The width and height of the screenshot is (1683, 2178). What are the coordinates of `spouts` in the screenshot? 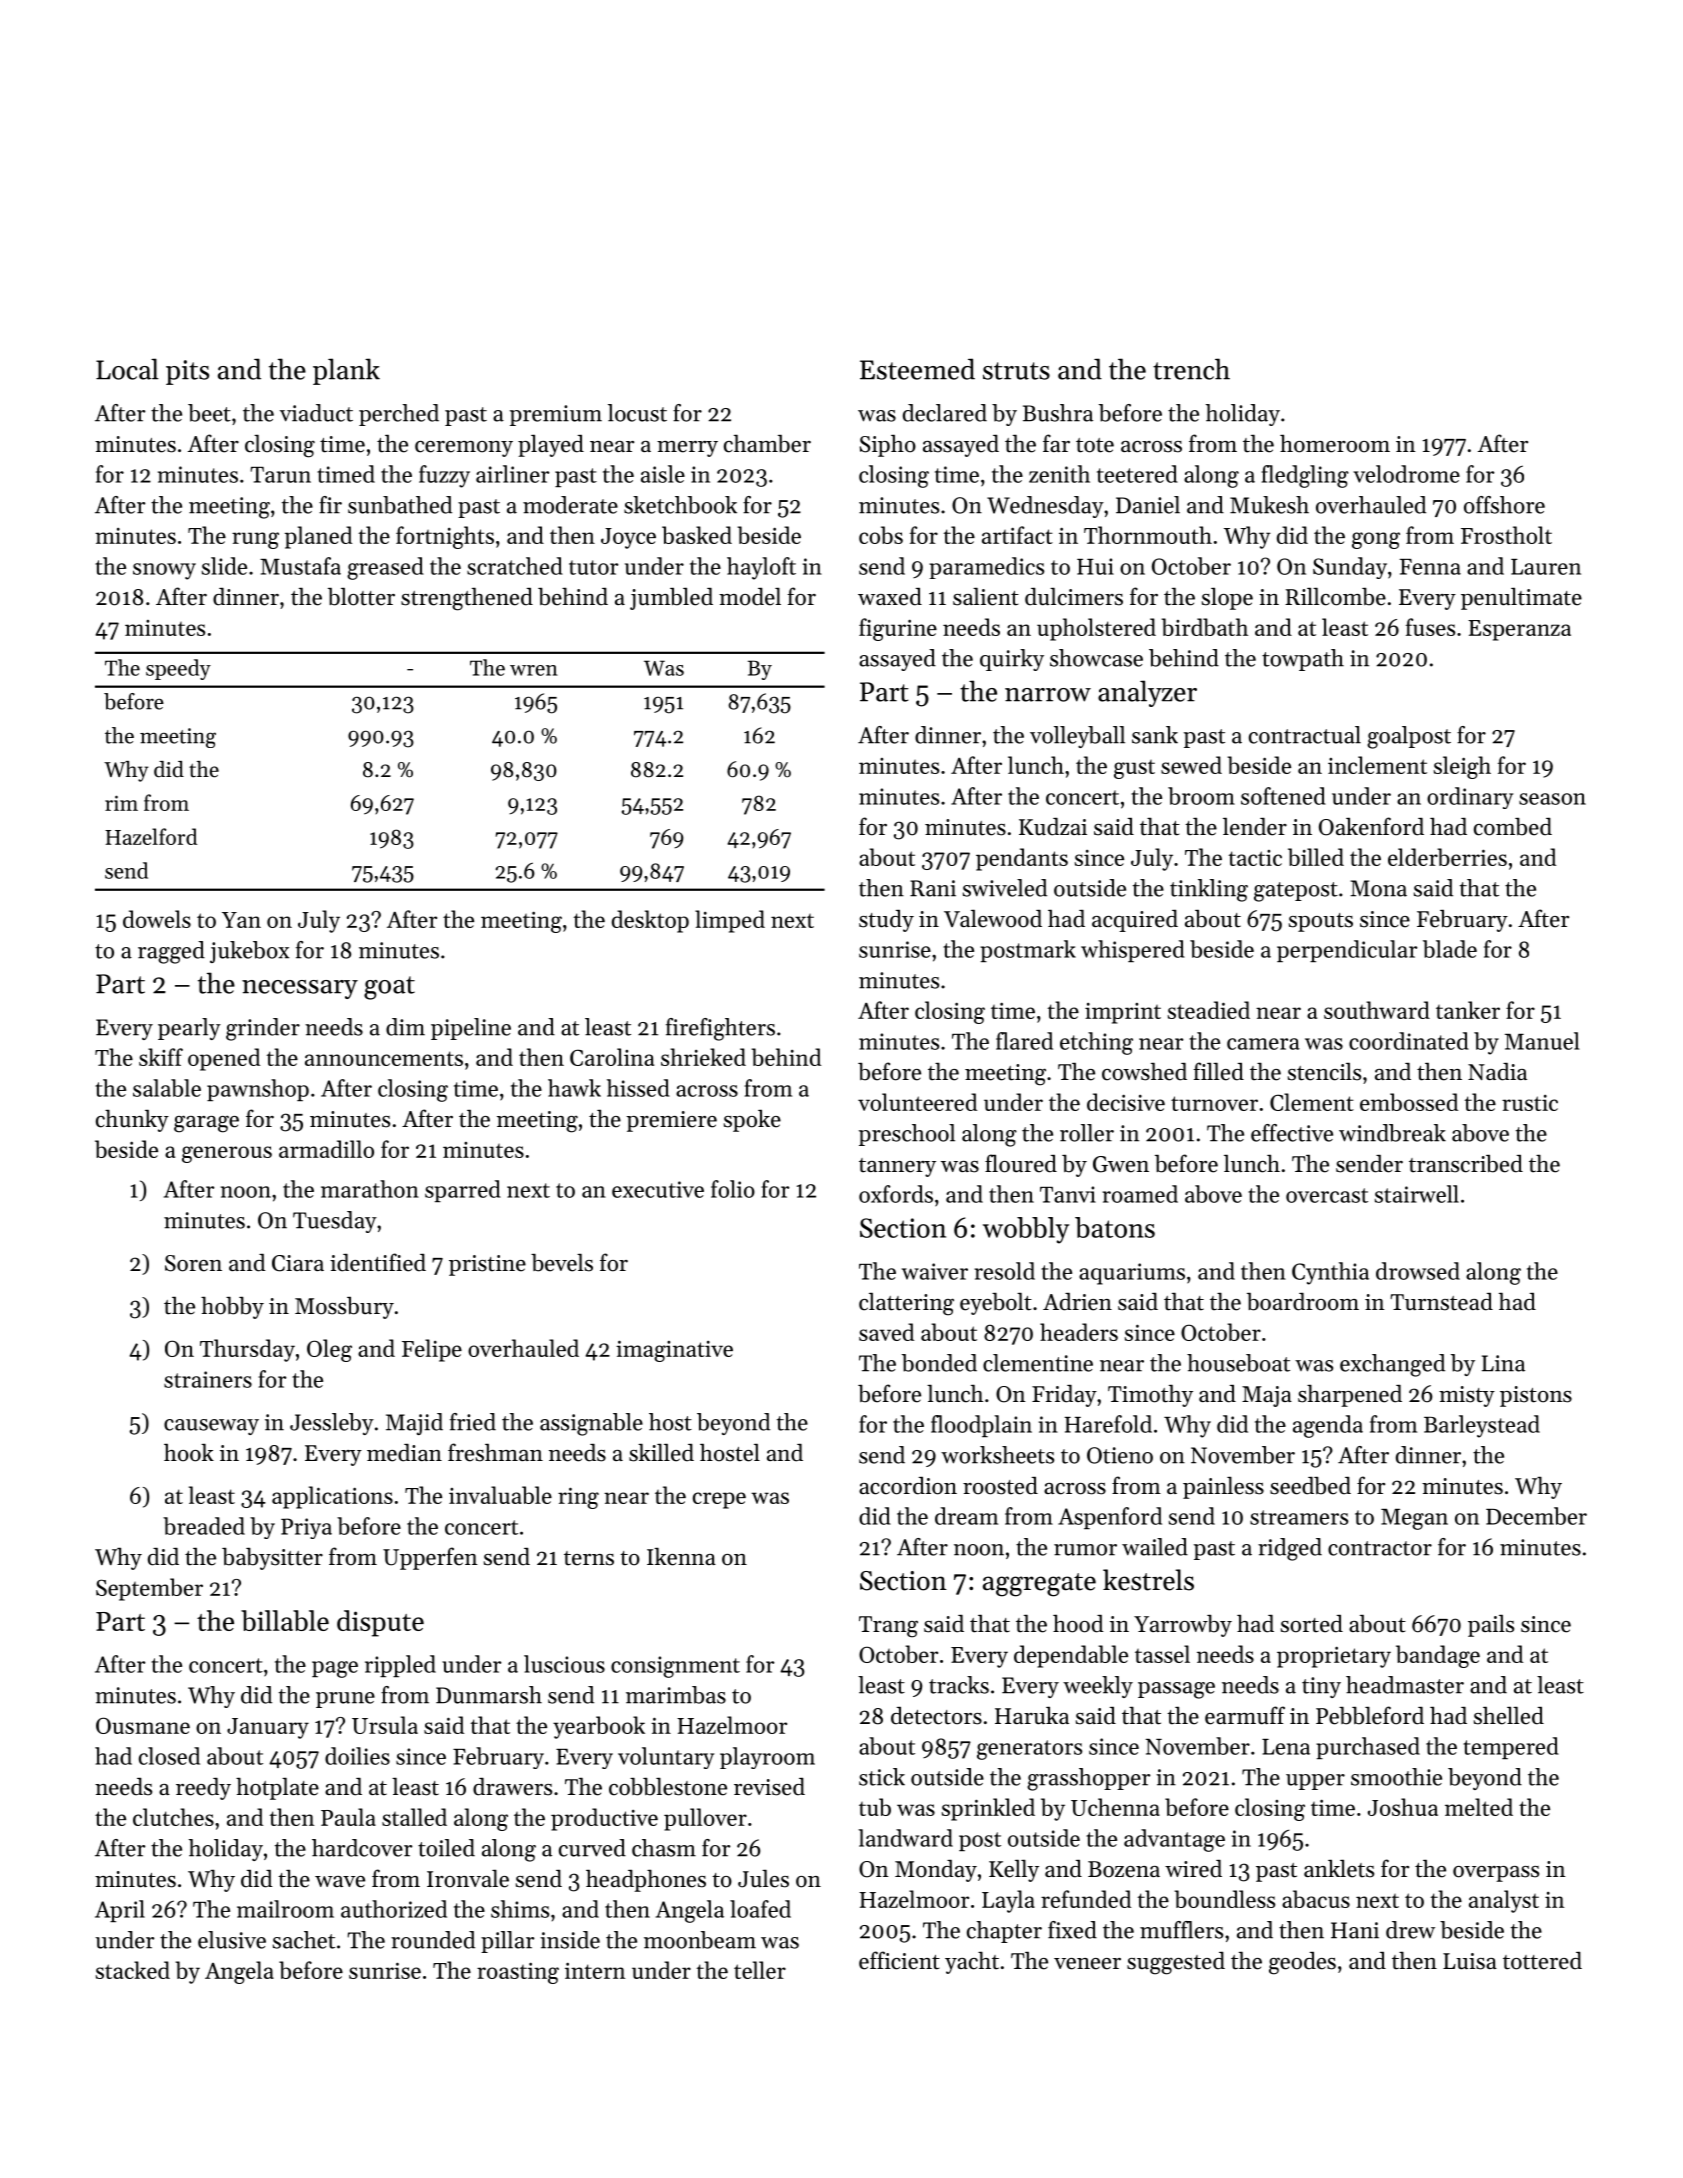 It's located at (1321, 922).
